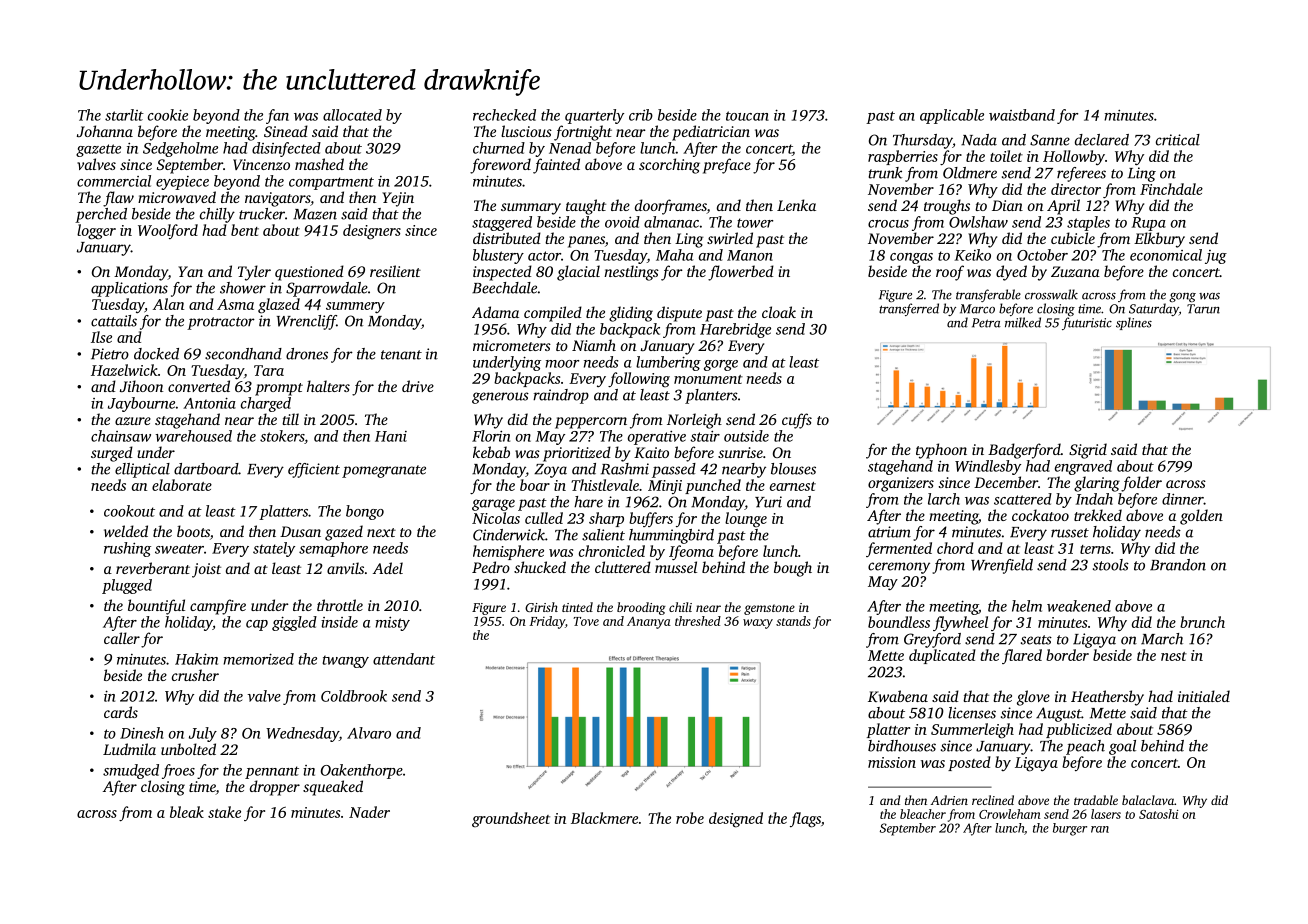 The image size is (1308, 924). Describe the element at coordinates (504, 115) in the document. I see `rechecked` at that location.
